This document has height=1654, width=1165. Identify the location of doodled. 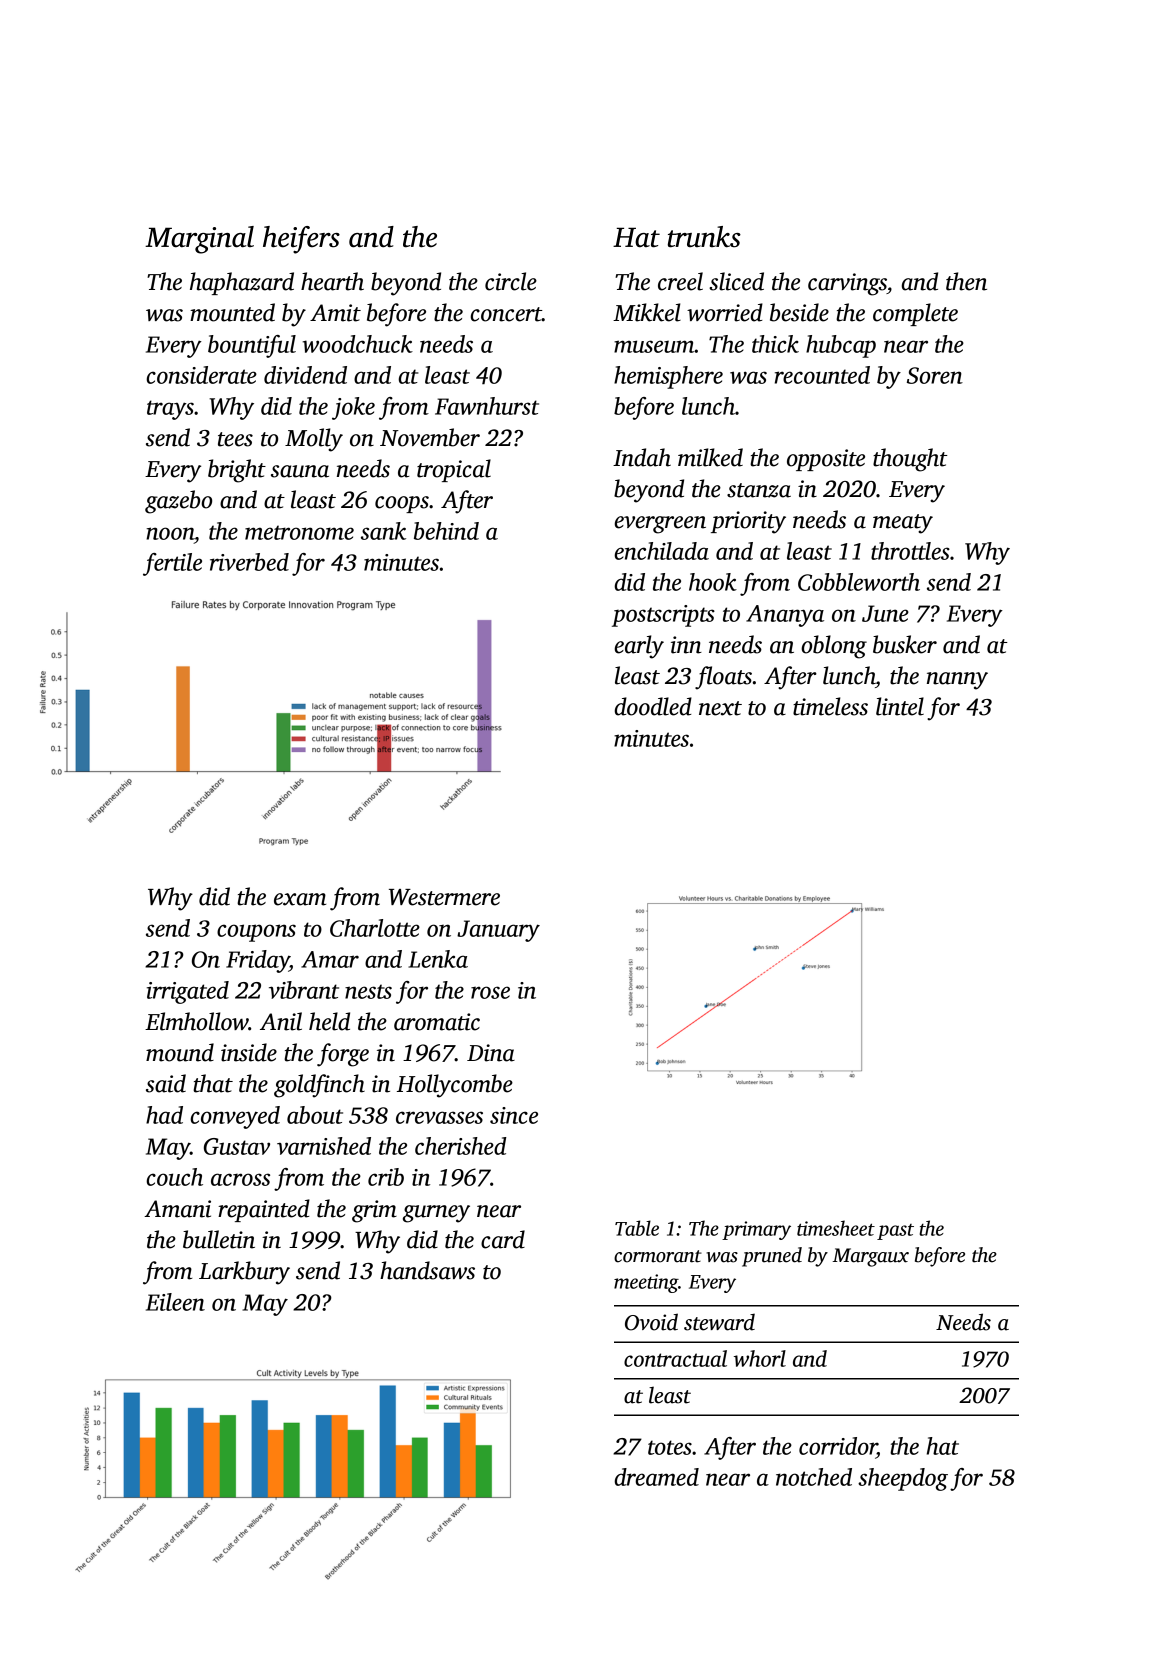
(653, 706).
